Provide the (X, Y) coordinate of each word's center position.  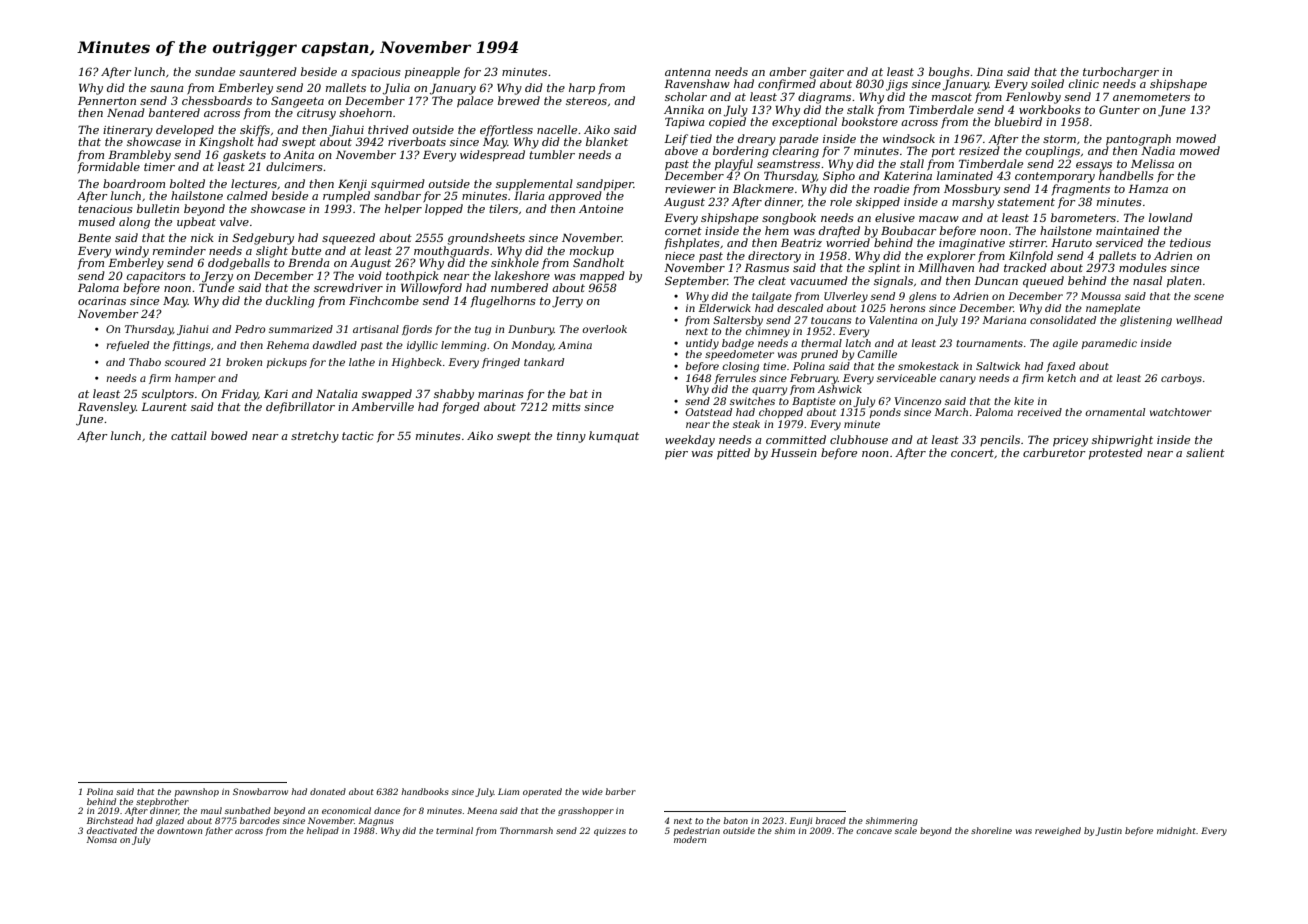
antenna (688, 72)
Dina (989, 72)
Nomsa (102, 839)
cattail (189, 435)
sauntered (268, 71)
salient (1205, 452)
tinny (571, 437)
